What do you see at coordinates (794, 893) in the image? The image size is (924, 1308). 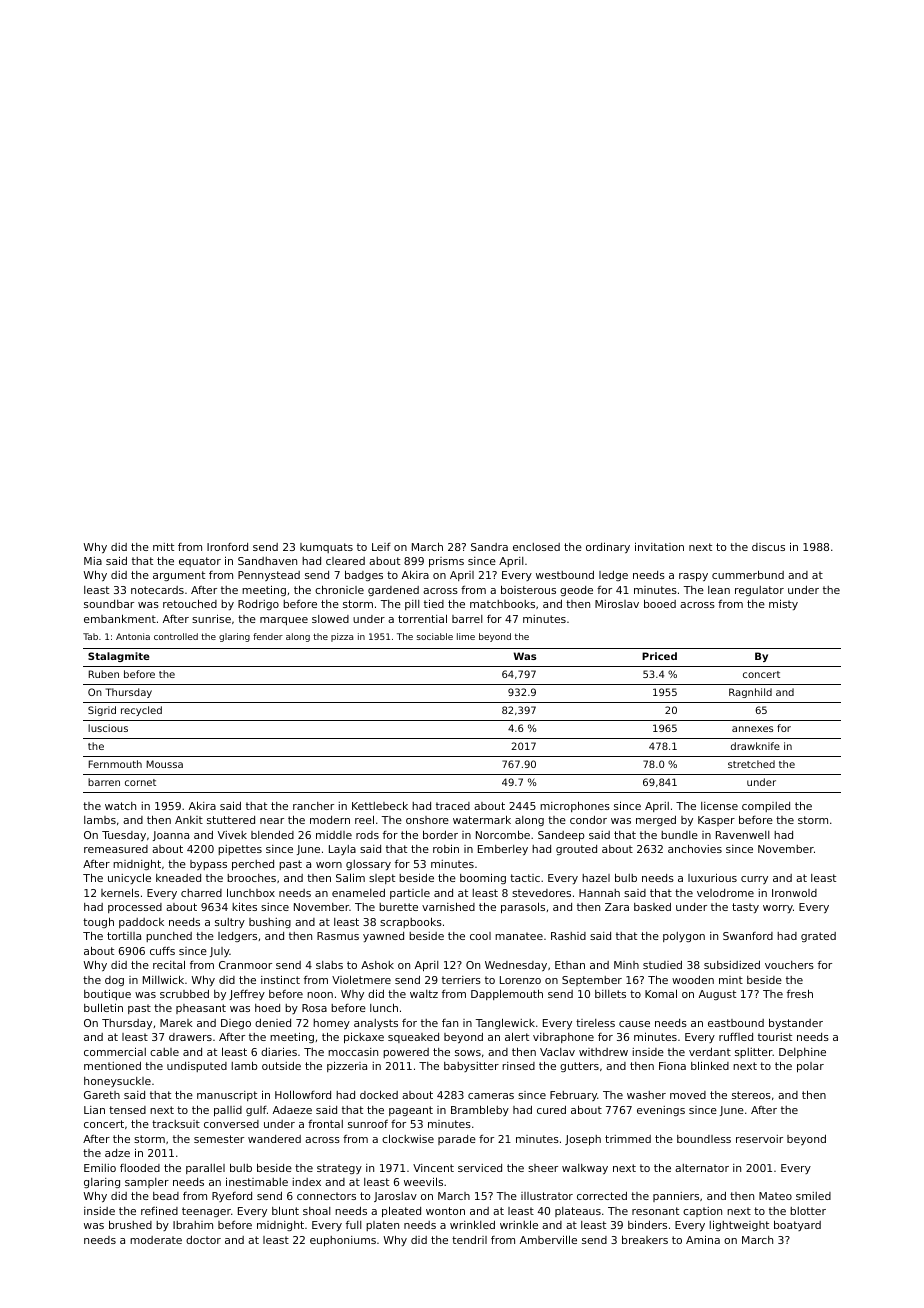 I see `Ironwold` at bounding box center [794, 893].
